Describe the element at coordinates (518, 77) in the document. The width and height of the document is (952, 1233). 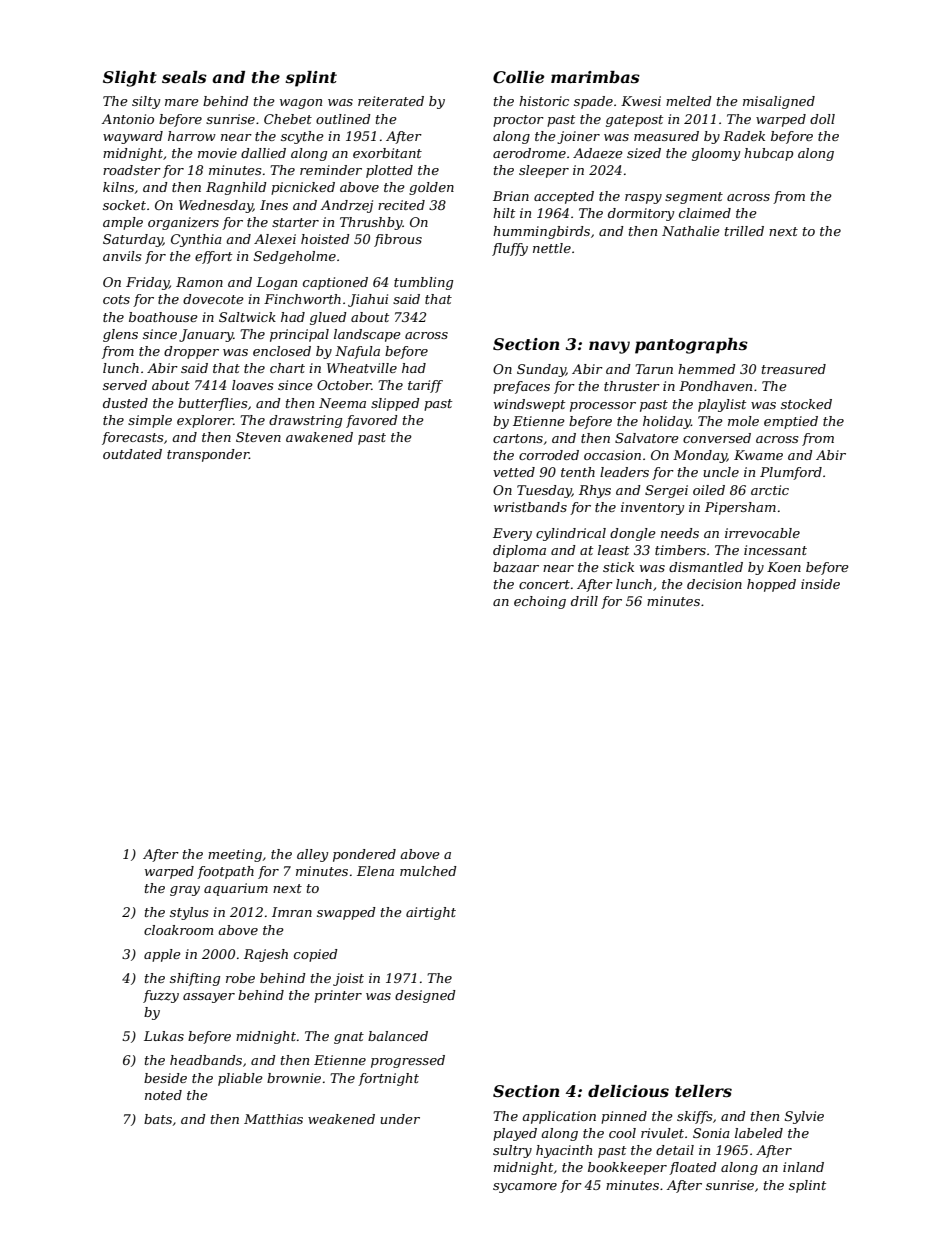
I see `Collie` at that location.
